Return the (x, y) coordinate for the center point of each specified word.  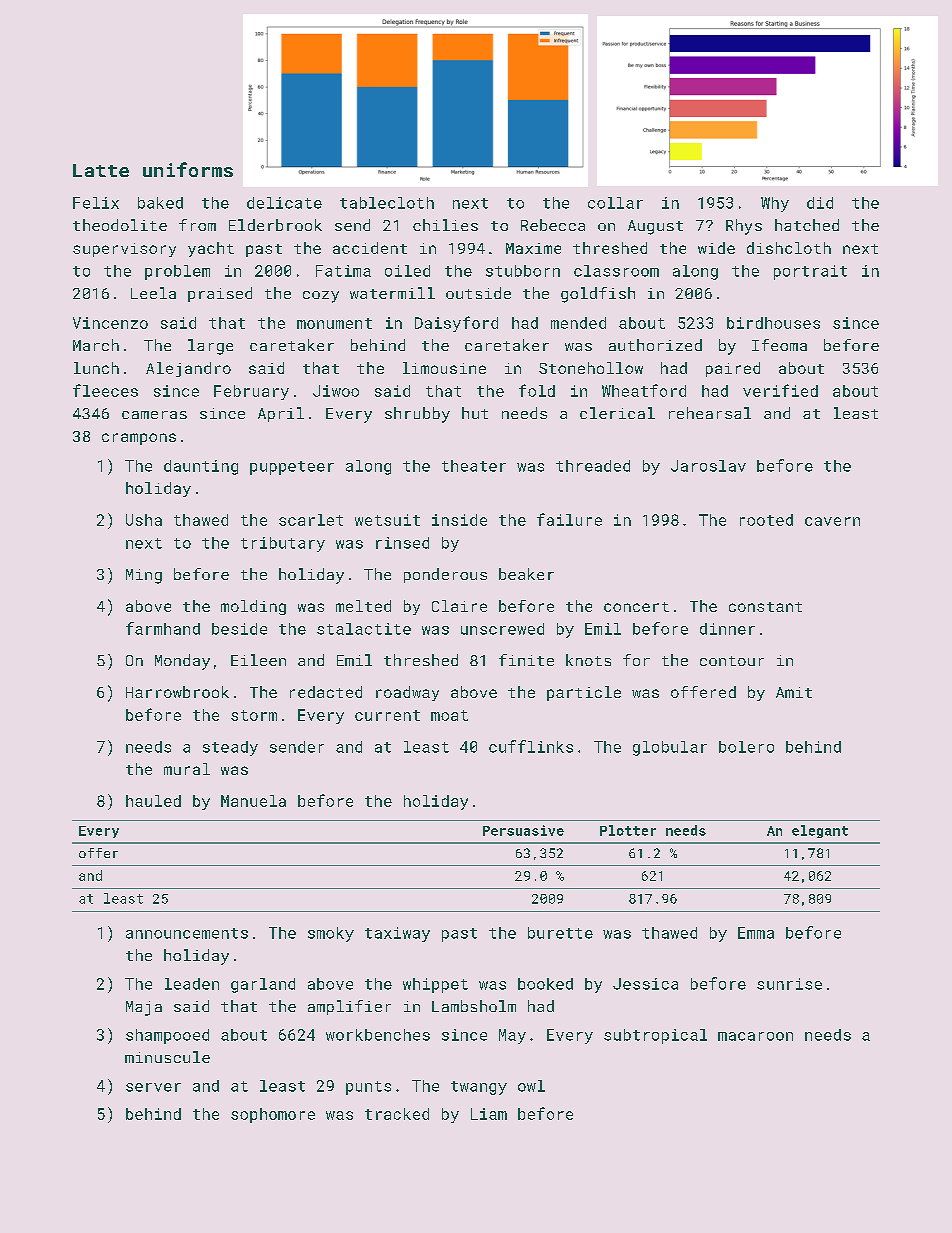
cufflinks (531, 746)
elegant (820, 831)
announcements (187, 933)
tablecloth (387, 203)
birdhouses (773, 323)
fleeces (105, 390)
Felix (96, 203)
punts (368, 1088)
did (820, 203)
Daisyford (456, 324)
